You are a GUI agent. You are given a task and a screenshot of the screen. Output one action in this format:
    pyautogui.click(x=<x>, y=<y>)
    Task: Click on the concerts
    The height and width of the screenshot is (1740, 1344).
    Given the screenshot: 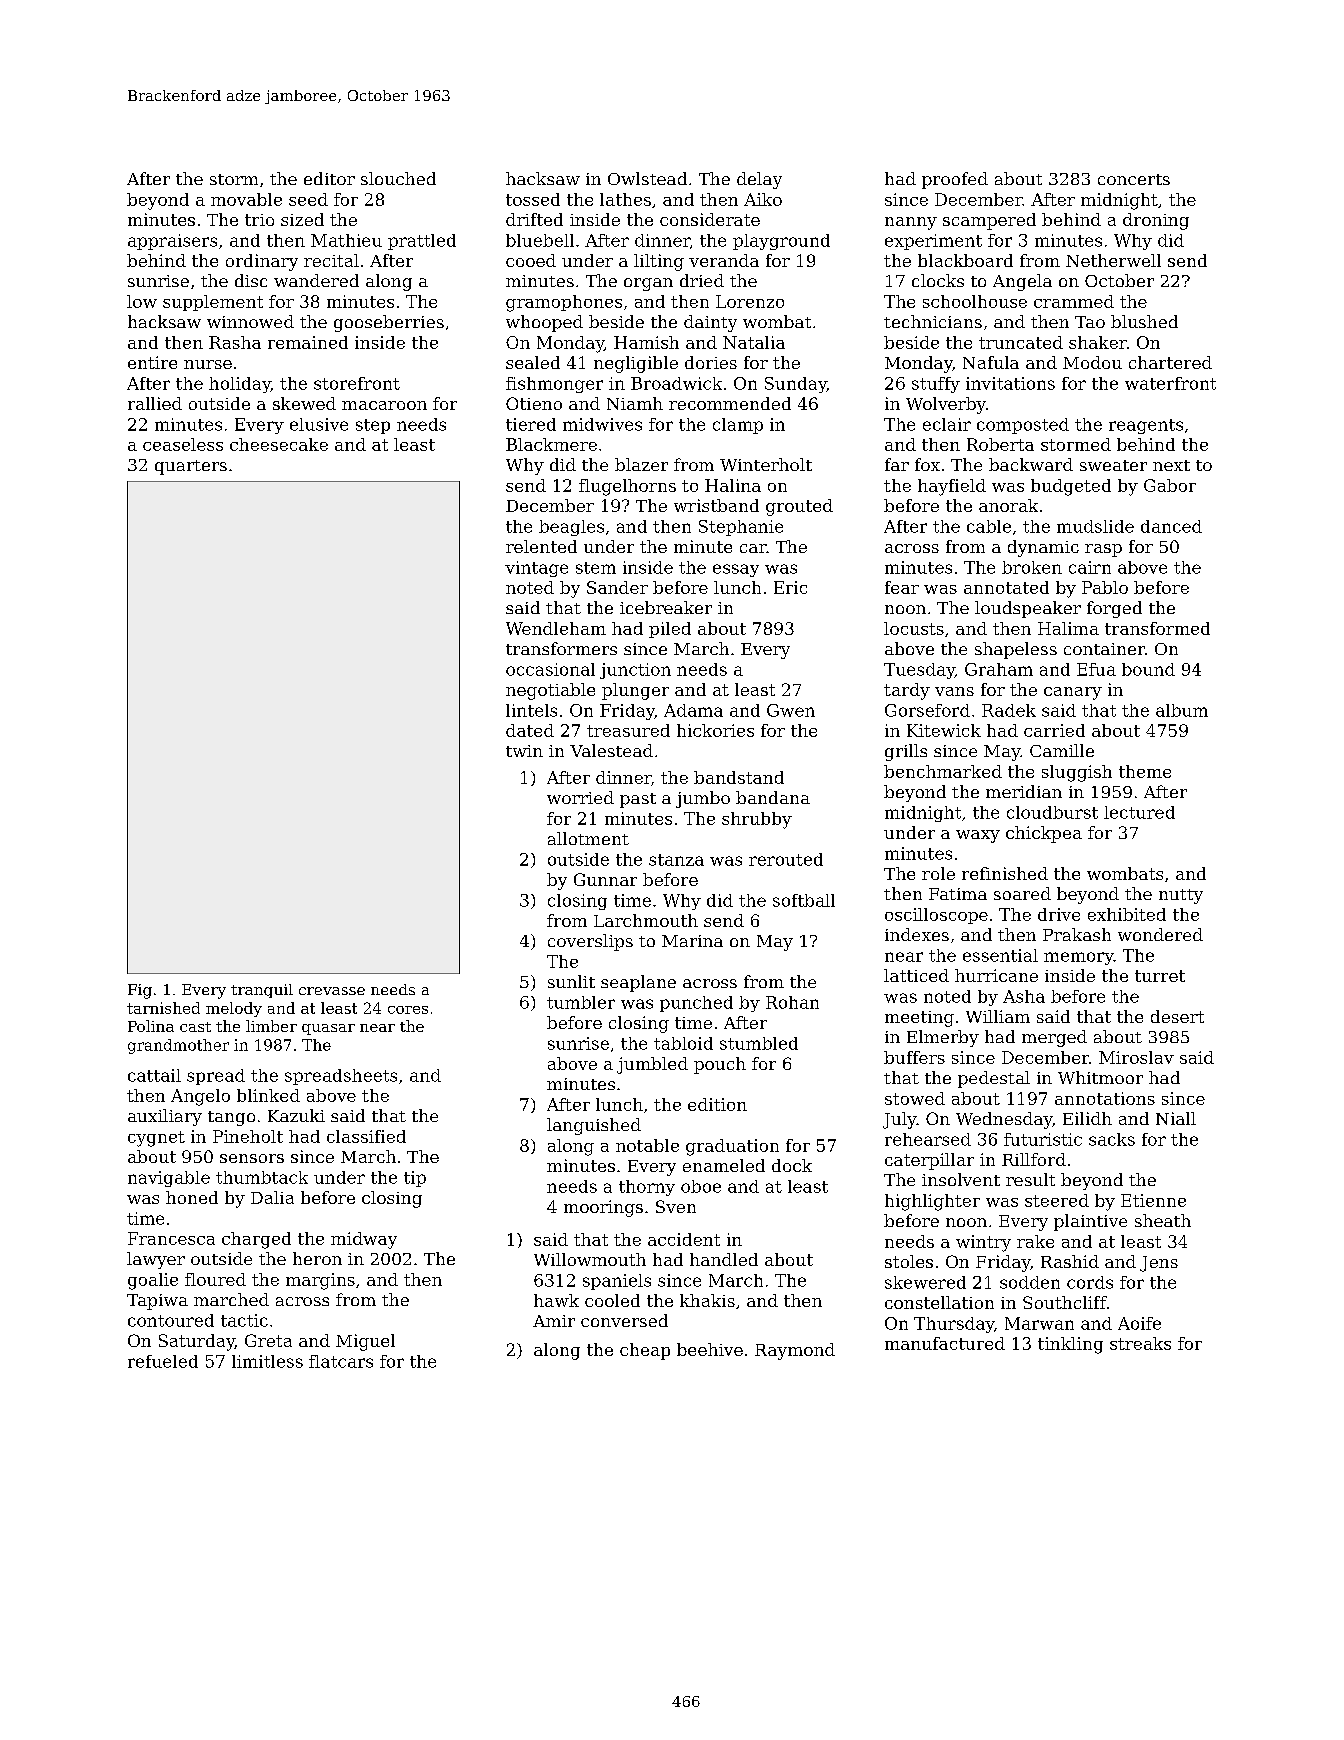 What is the action you would take?
    pyautogui.click(x=1134, y=179)
